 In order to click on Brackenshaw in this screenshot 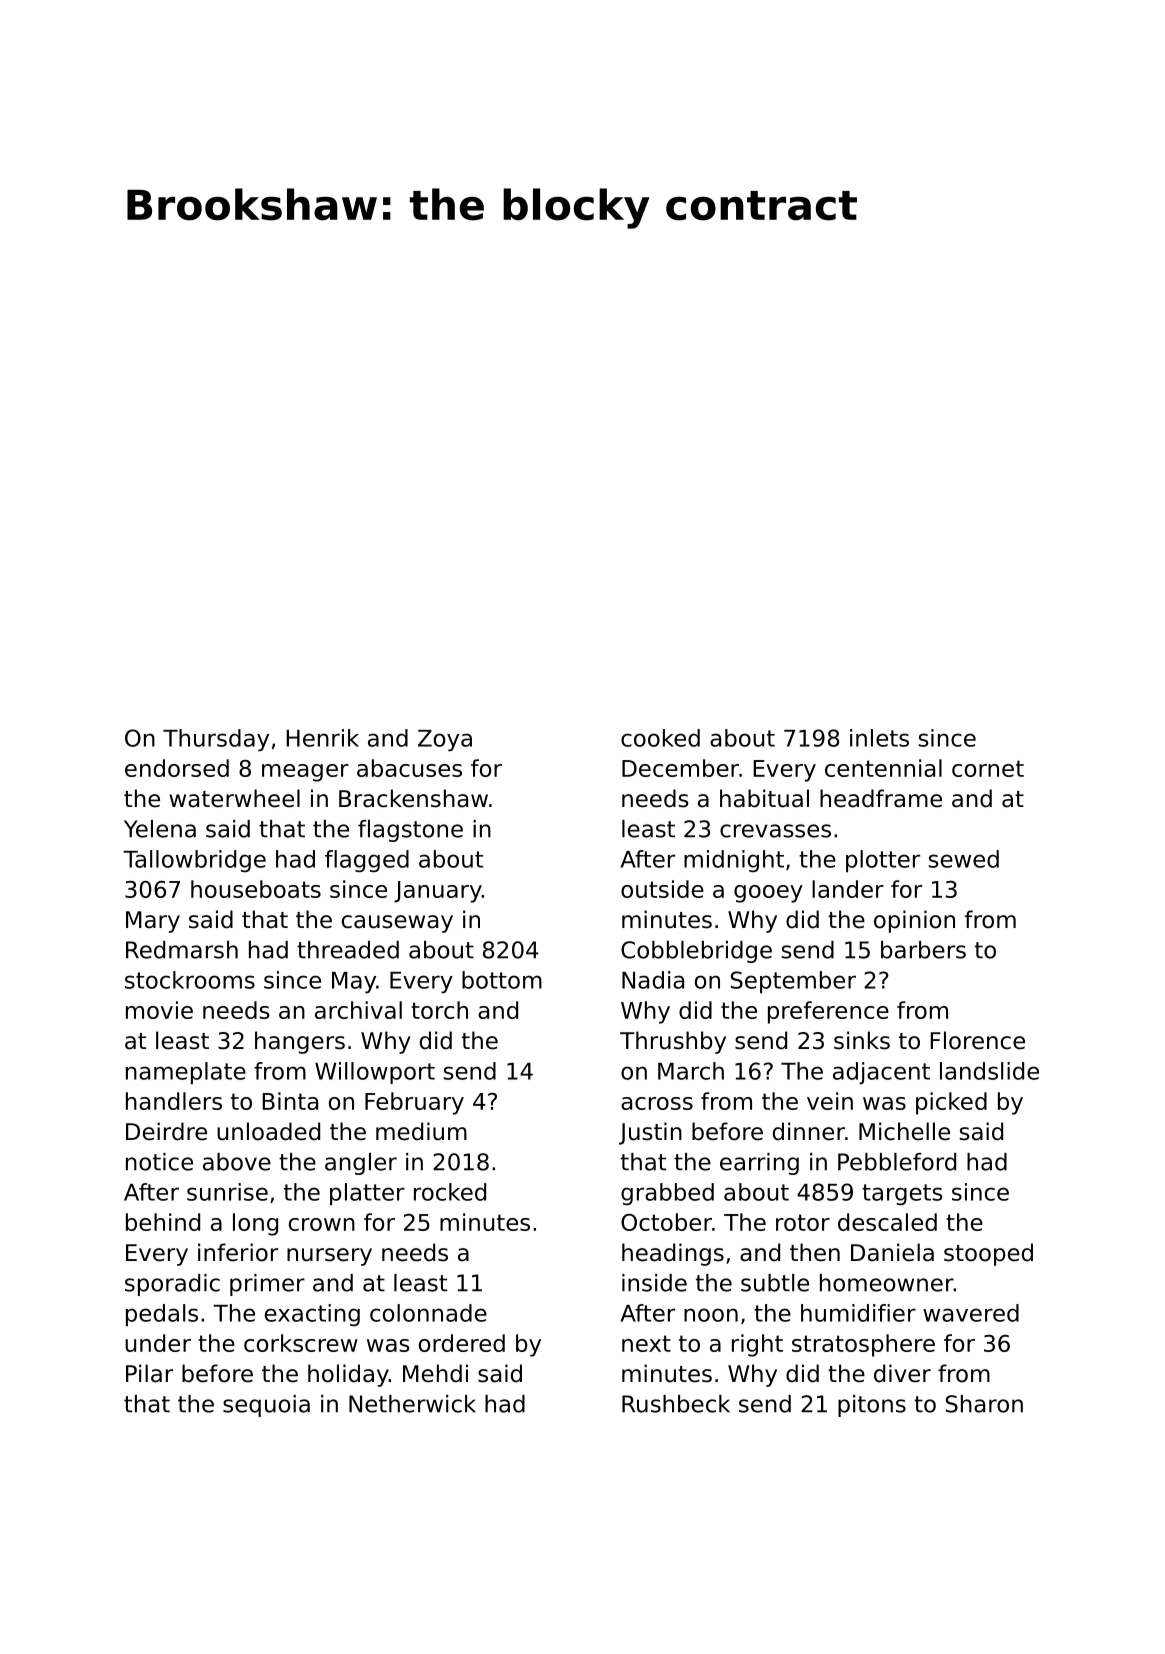, I will do `click(413, 798)`.
